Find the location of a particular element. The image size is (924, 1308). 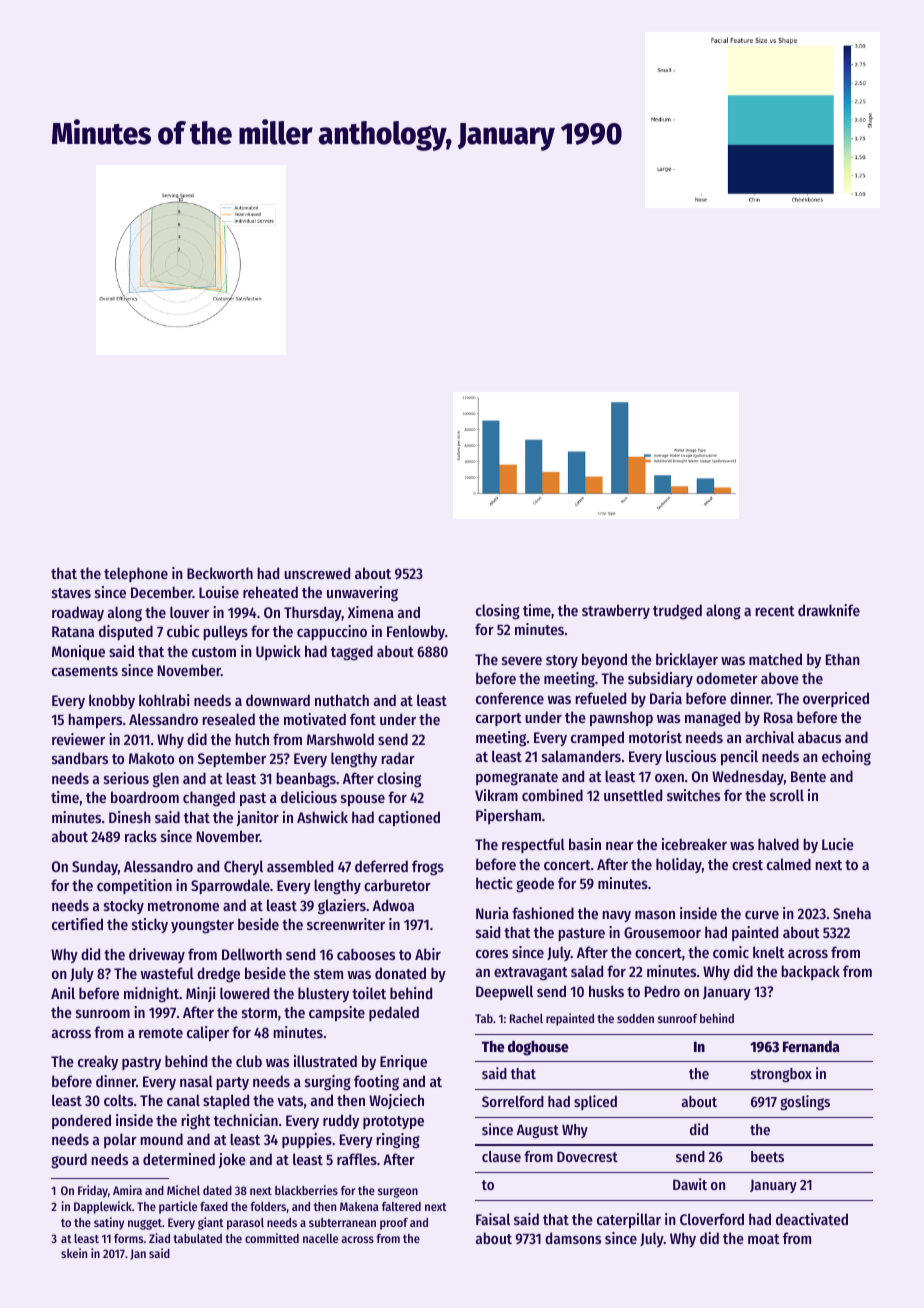

Anil is located at coordinates (63, 993).
